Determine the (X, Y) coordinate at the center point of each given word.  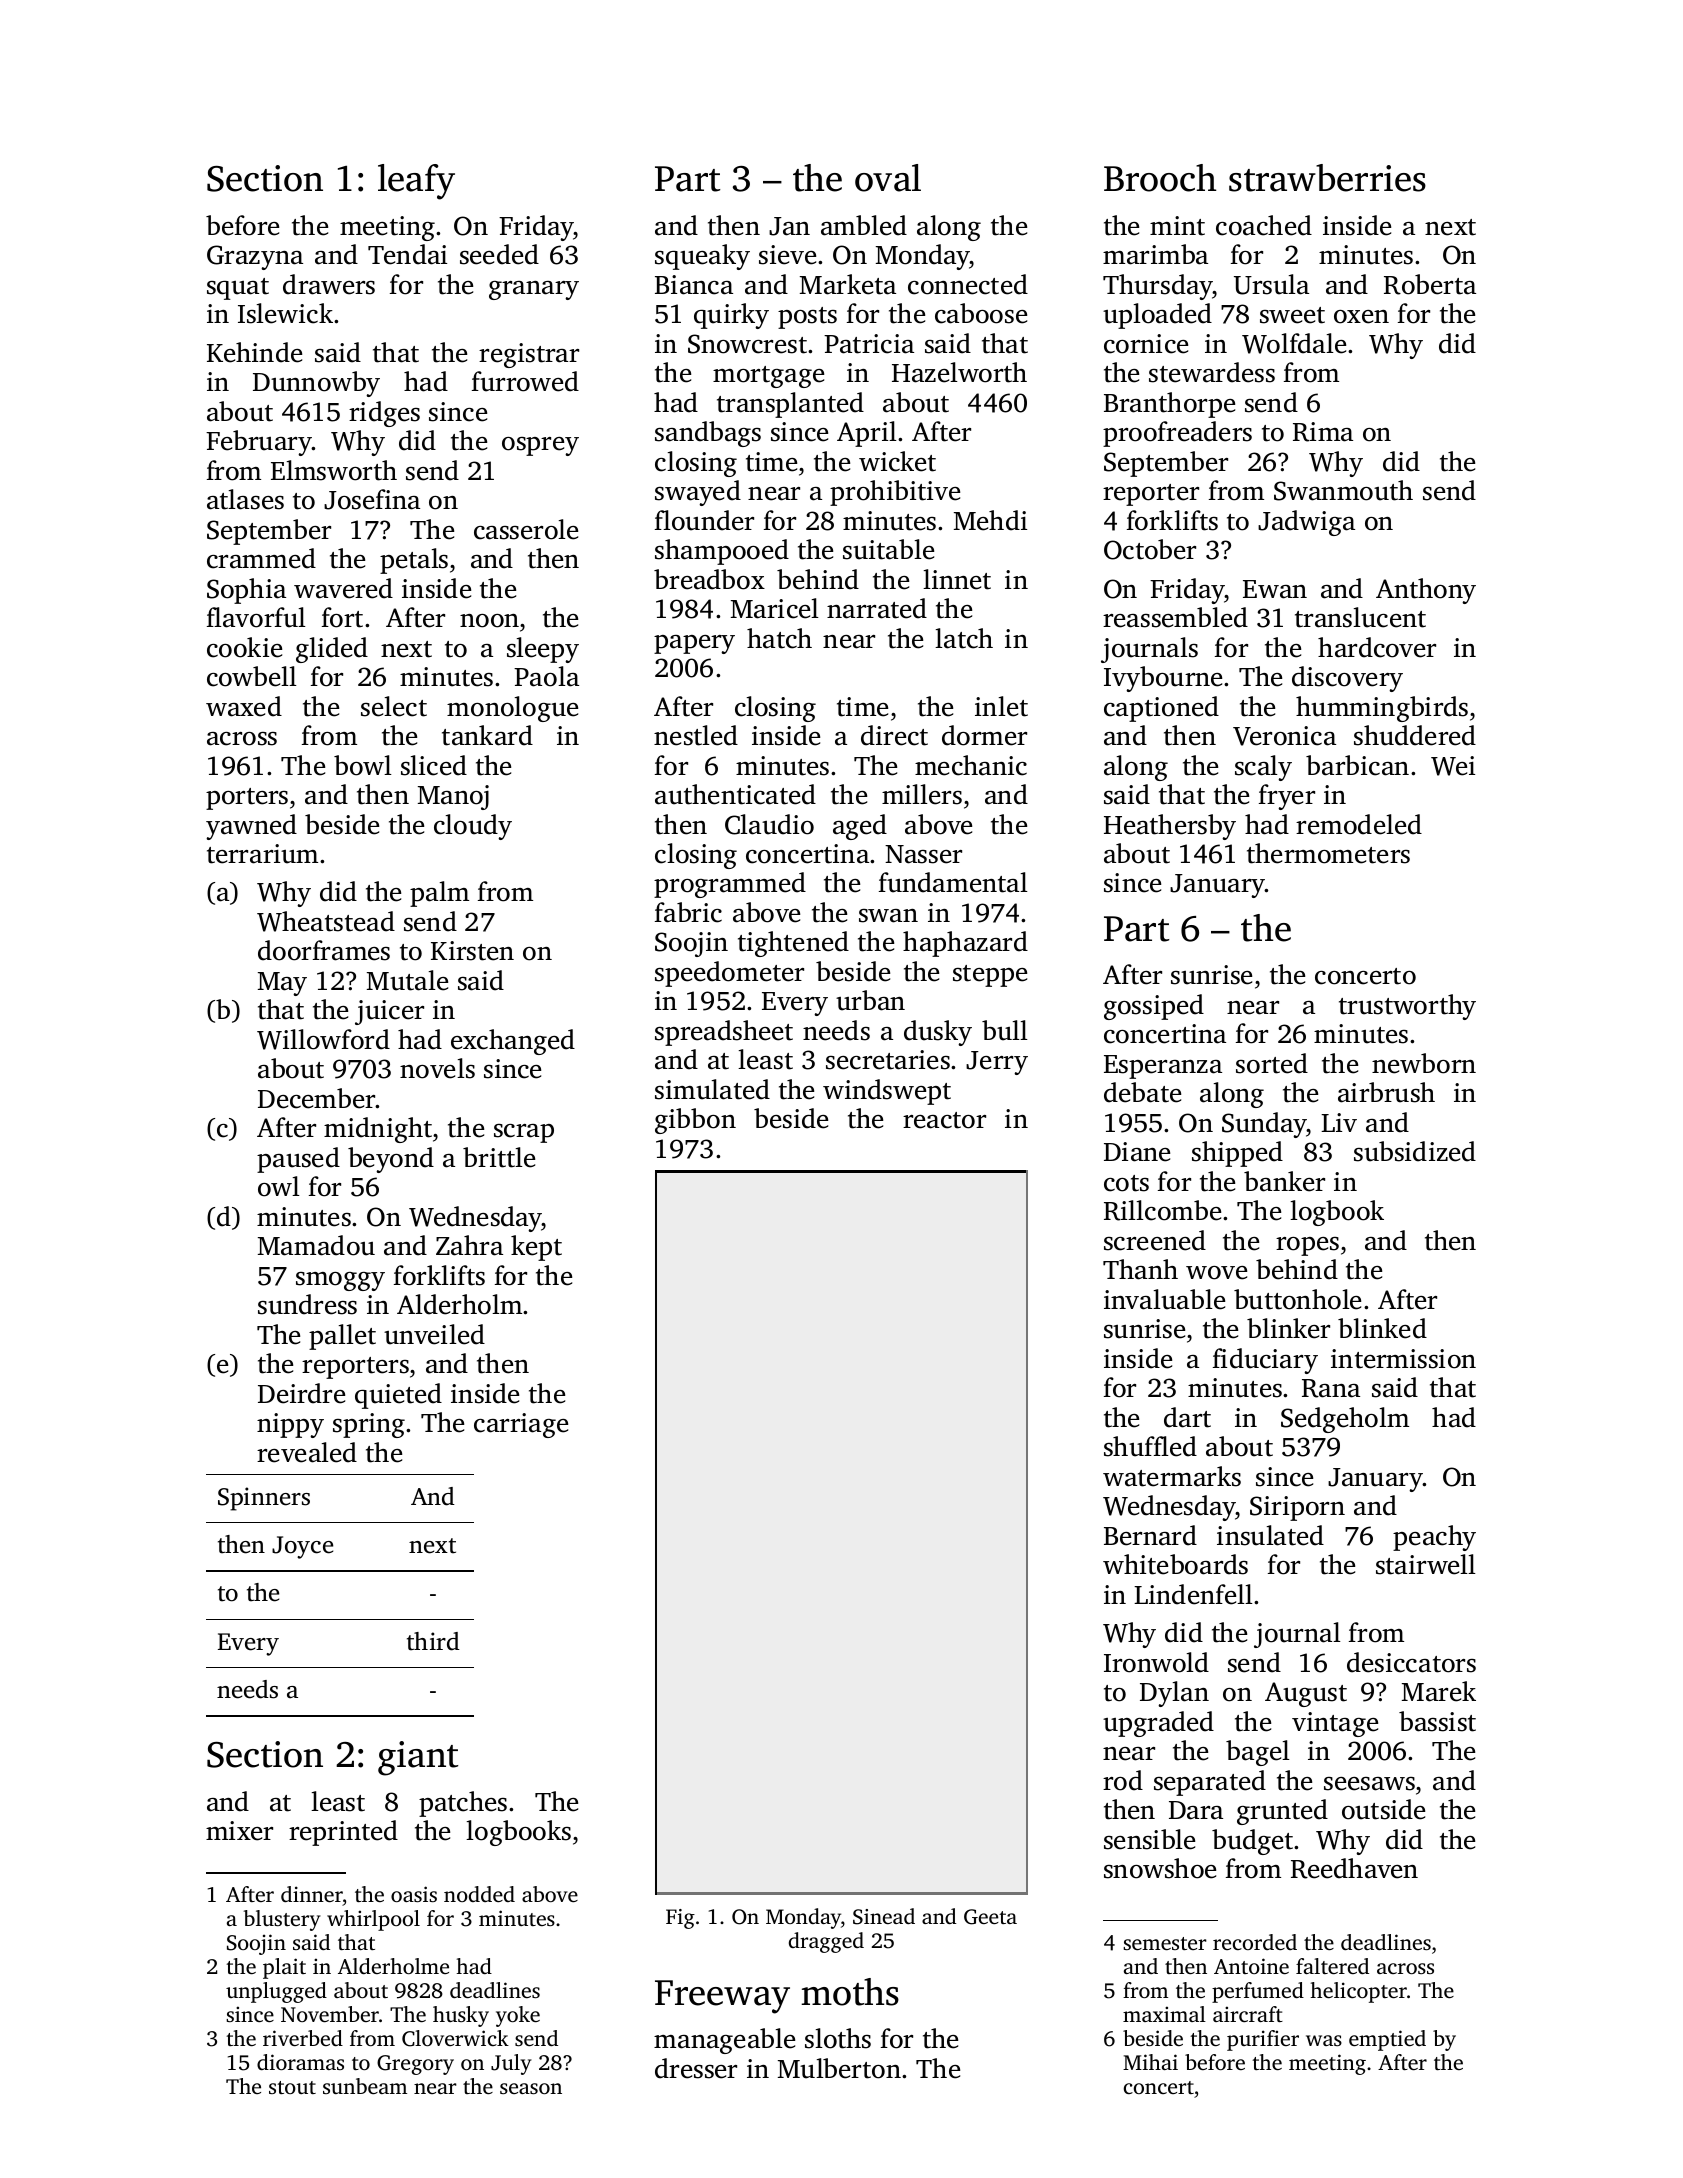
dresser (696, 2068)
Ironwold (1156, 1662)
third (433, 1641)
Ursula (1271, 284)
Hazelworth (959, 372)
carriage (521, 1425)
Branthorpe (1169, 405)
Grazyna (255, 257)
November (330, 2014)
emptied (1387, 2040)
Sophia (246, 591)
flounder (704, 520)
